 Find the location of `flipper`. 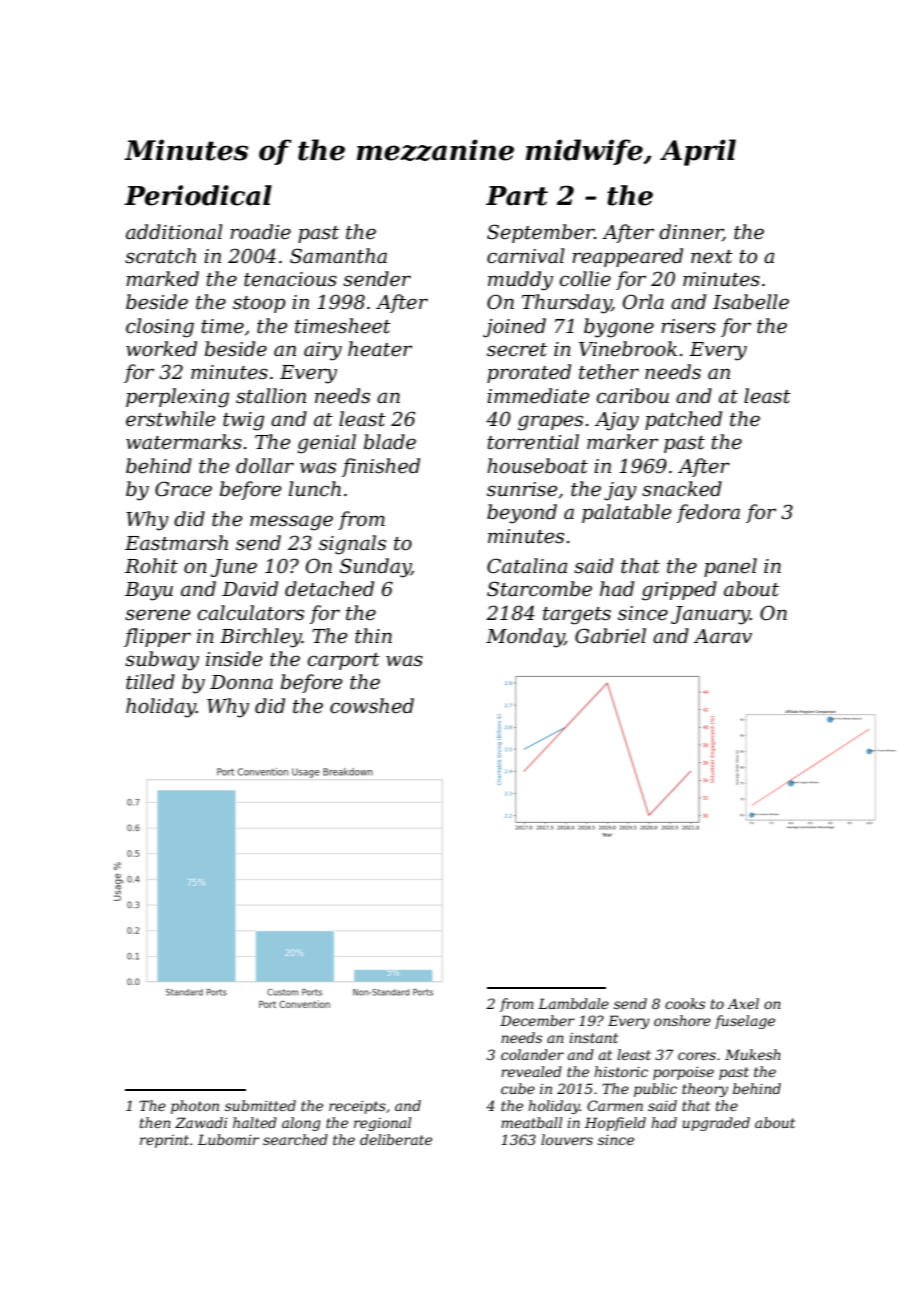

flipper is located at coordinates (157, 637).
